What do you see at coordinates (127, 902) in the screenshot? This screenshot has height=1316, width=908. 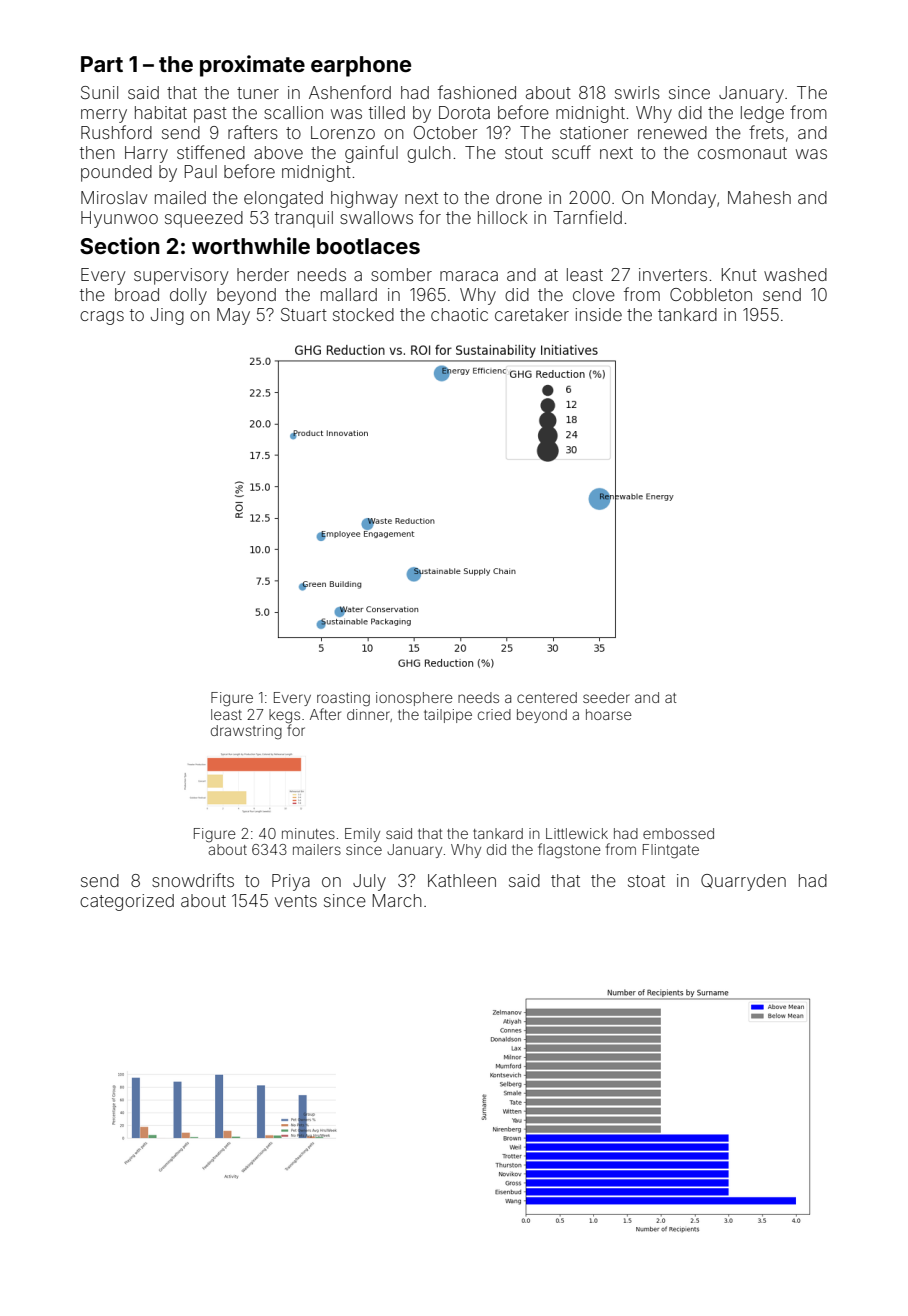 I see `categorized` at bounding box center [127, 902].
